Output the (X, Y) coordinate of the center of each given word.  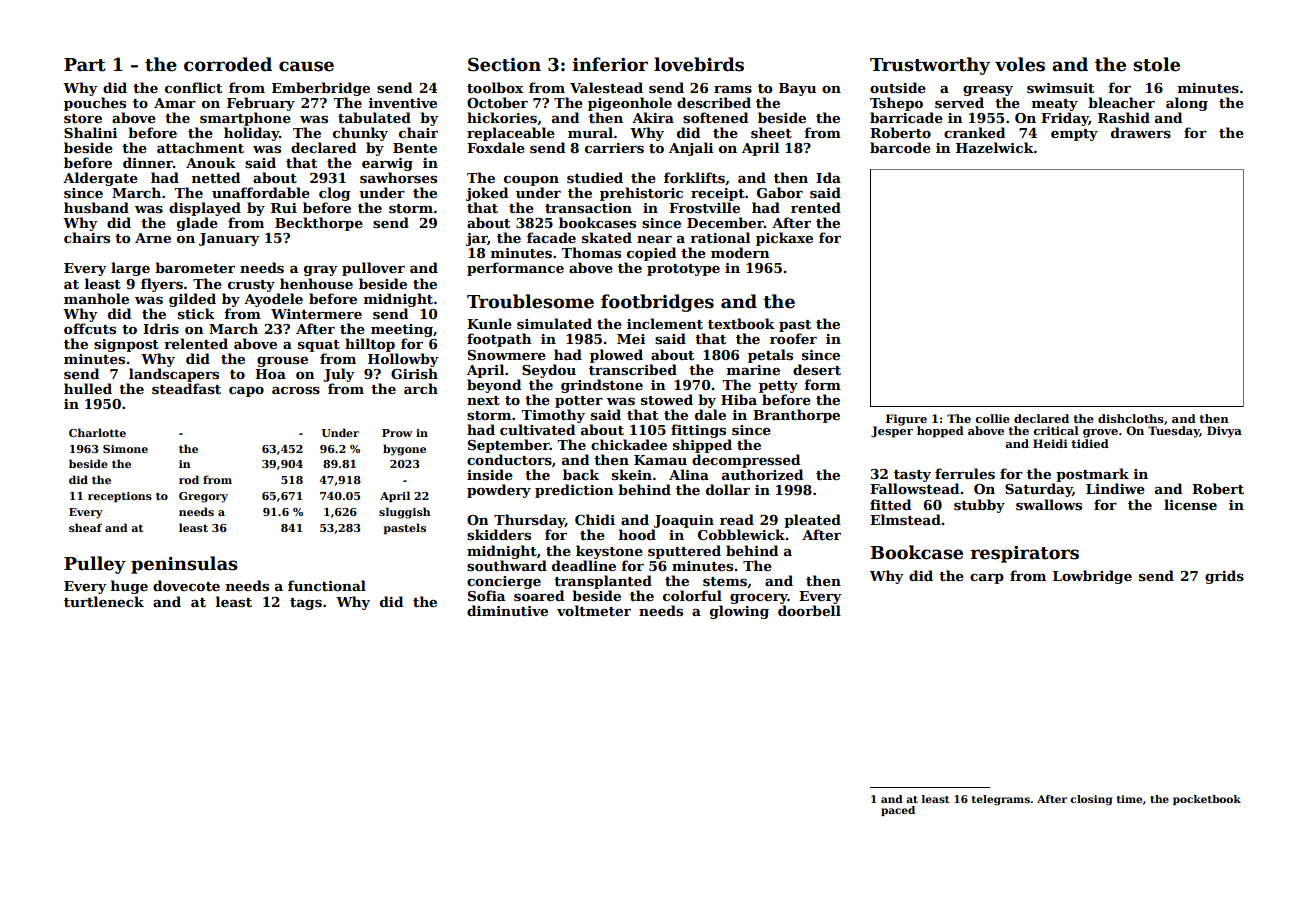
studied (595, 177)
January (229, 239)
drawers (1141, 132)
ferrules (965, 473)
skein (632, 474)
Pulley (95, 565)
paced (898, 811)
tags (306, 604)
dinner (148, 162)
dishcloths (1131, 418)
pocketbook (1207, 800)
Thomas (591, 252)
